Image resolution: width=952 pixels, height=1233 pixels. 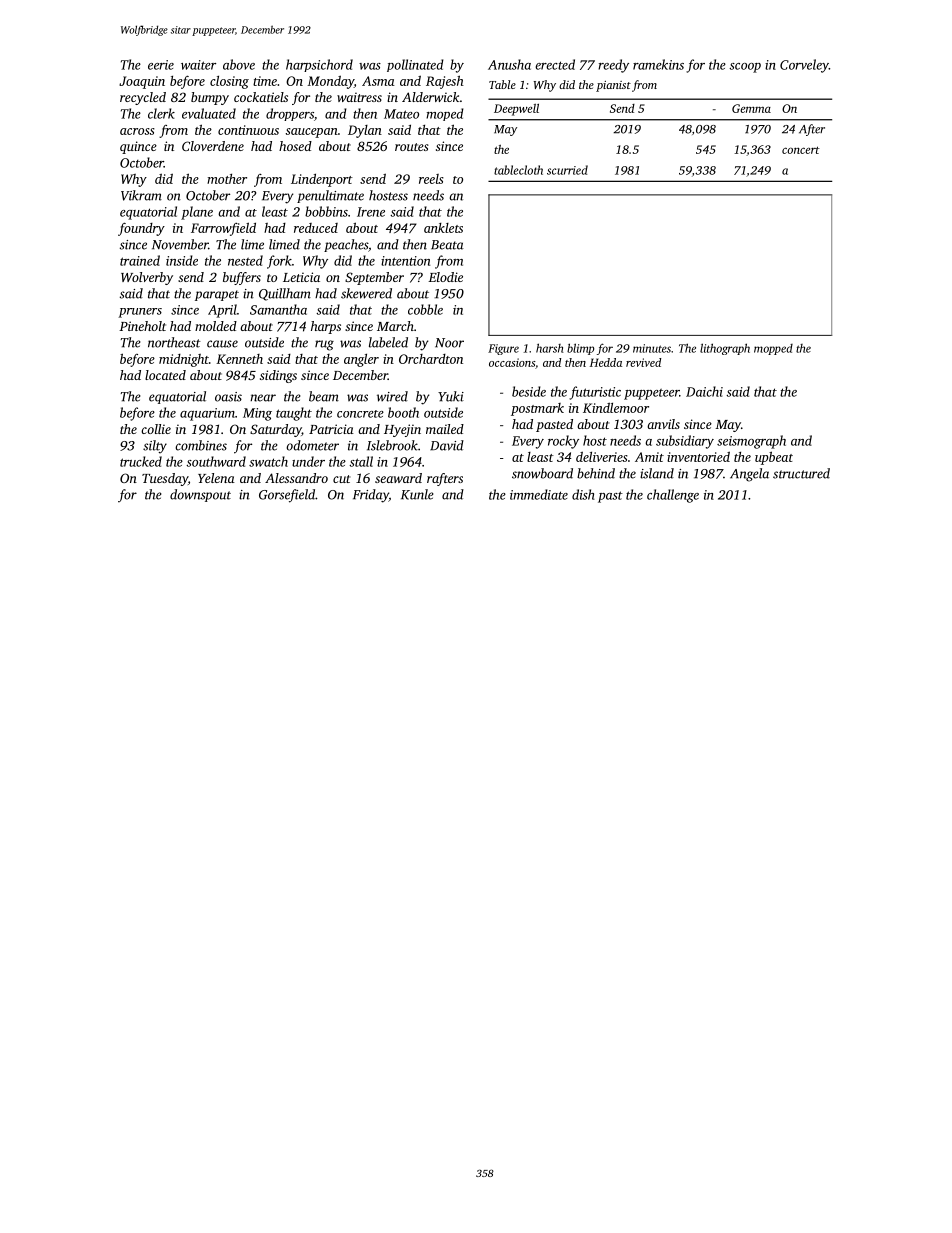 I want to click on Farrowfield, so click(x=223, y=229).
